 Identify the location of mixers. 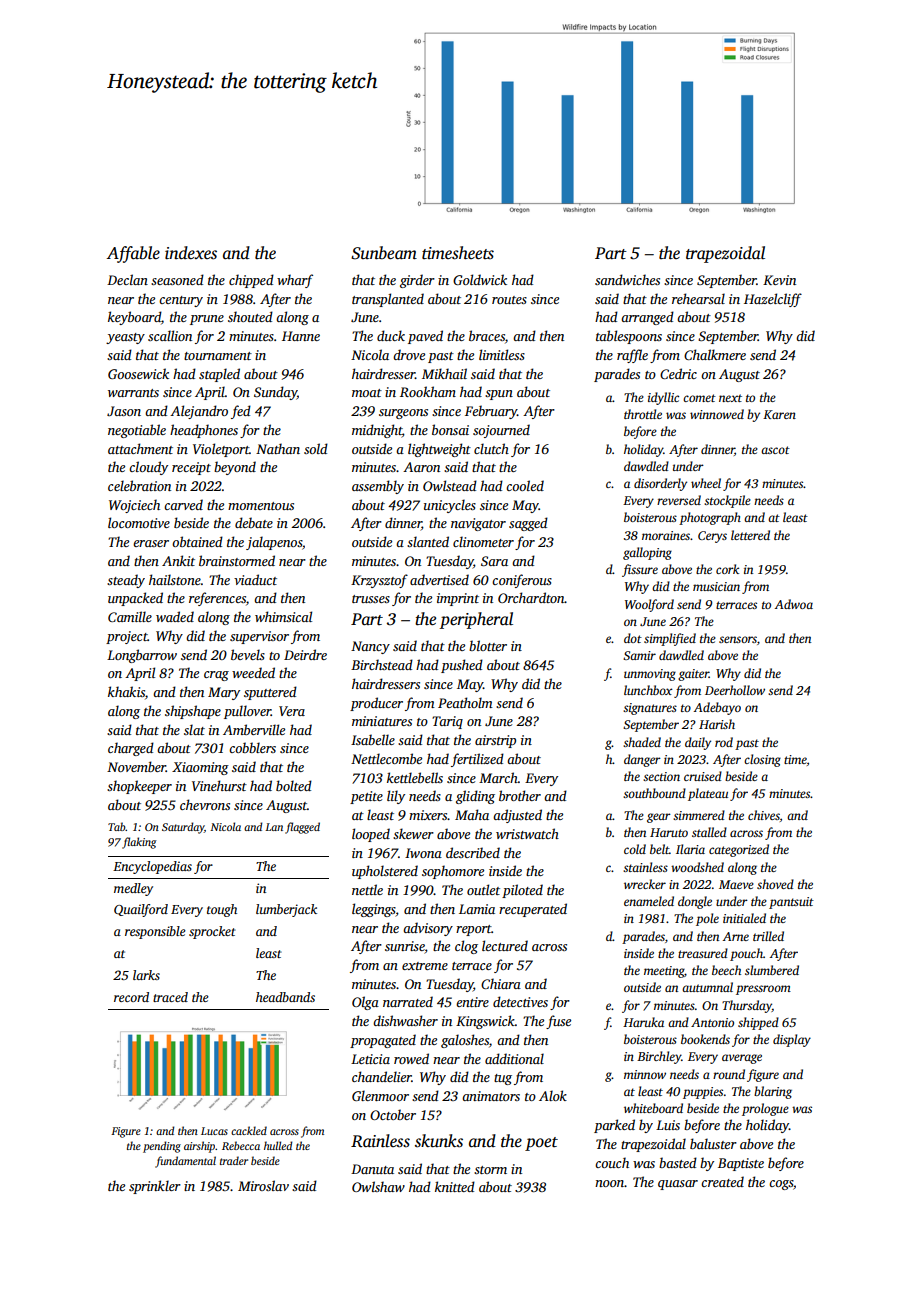
(428, 815).
